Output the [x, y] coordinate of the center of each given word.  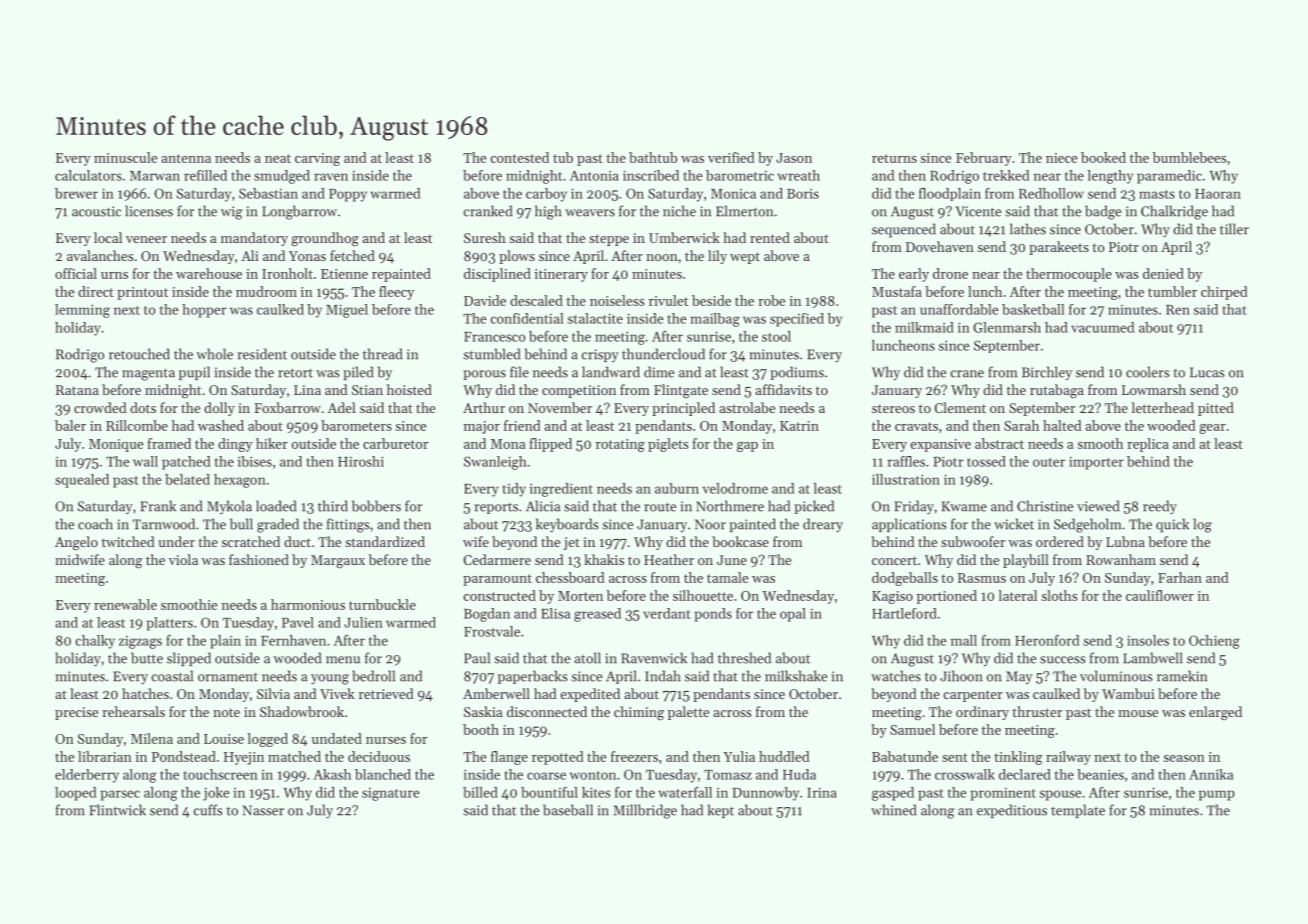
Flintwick [117, 810]
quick [1172, 525]
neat [278, 158]
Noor [710, 524]
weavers [590, 213]
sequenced [904, 230]
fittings [348, 525]
